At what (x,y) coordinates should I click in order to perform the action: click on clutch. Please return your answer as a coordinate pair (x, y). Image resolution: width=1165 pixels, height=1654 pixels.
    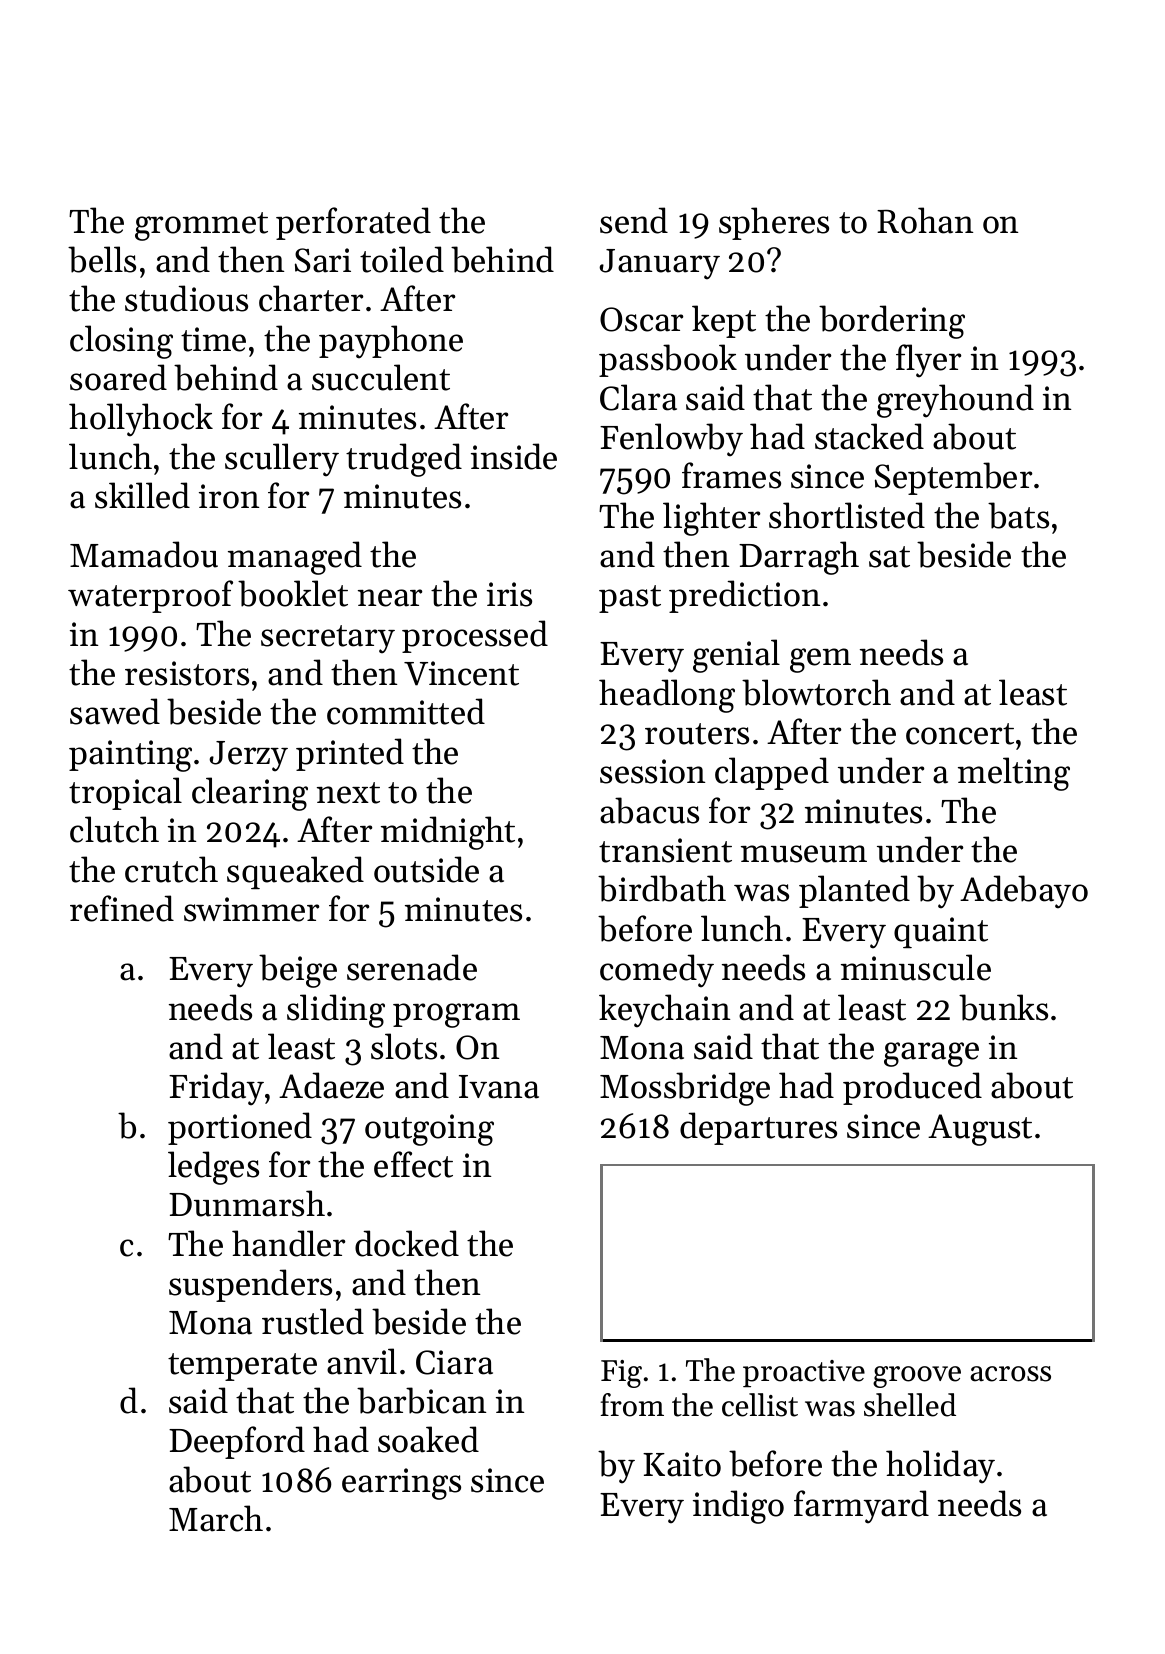
    Looking at the image, I should click on (114, 829).
